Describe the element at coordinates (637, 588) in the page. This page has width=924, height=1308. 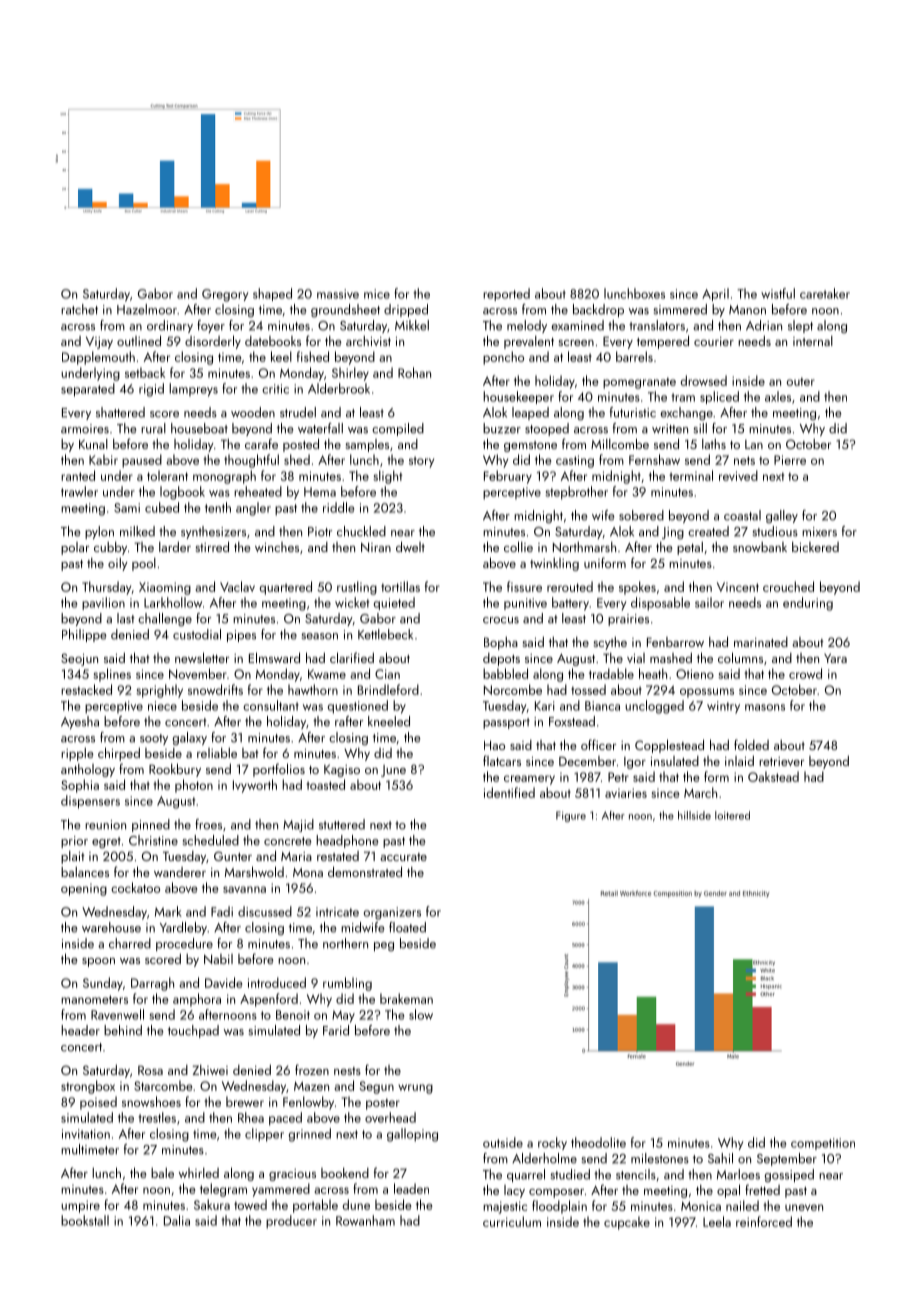
I see `spokes` at that location.
